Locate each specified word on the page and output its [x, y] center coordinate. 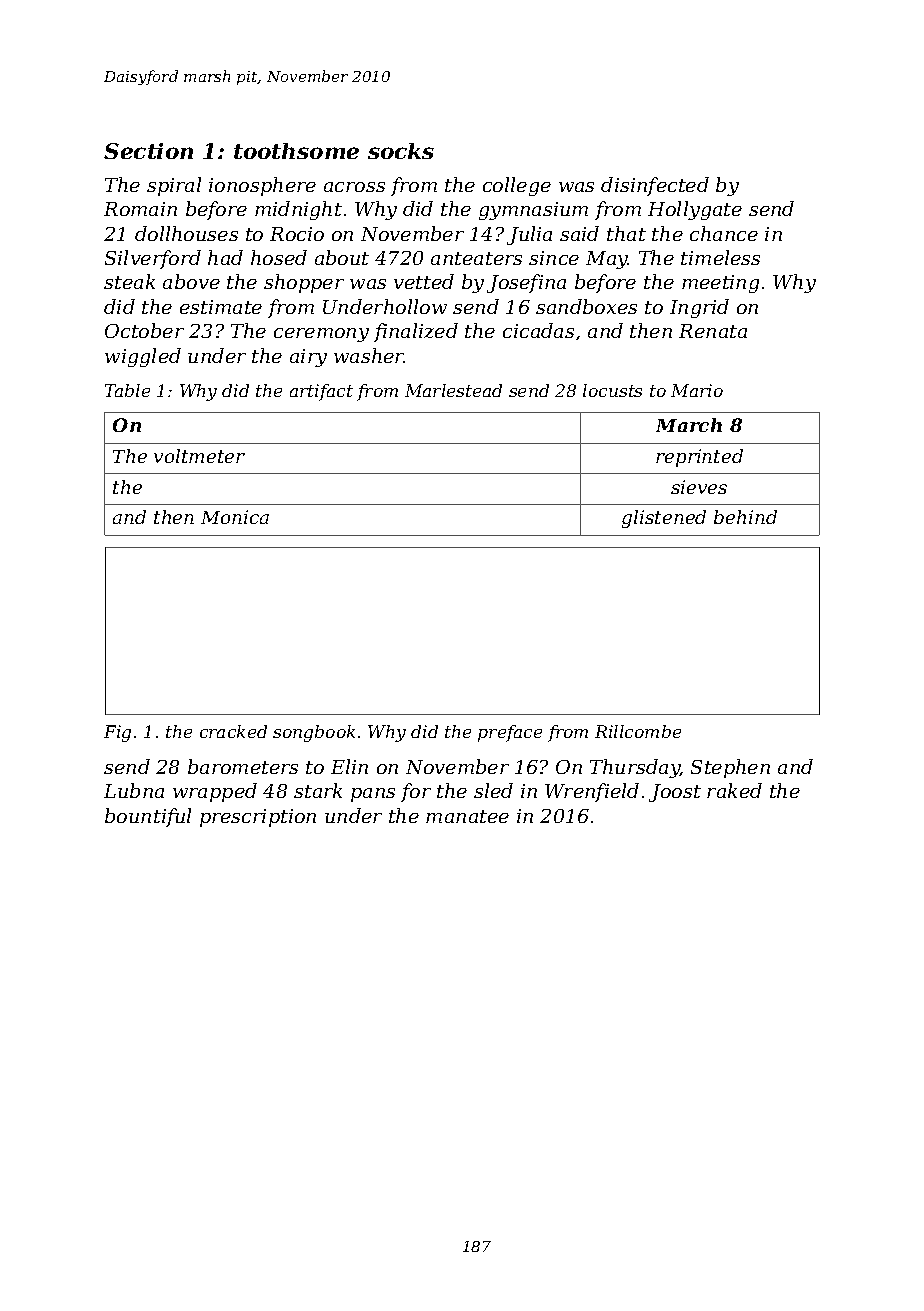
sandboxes [586, 306]
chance [724, 233]
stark [318, 790]
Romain [140, 209]
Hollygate [695, 210]
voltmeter [199, 456]
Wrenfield [592, 792]
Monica [235, 517]
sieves [699, 487]
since [554, 258]
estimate [221, 307]
